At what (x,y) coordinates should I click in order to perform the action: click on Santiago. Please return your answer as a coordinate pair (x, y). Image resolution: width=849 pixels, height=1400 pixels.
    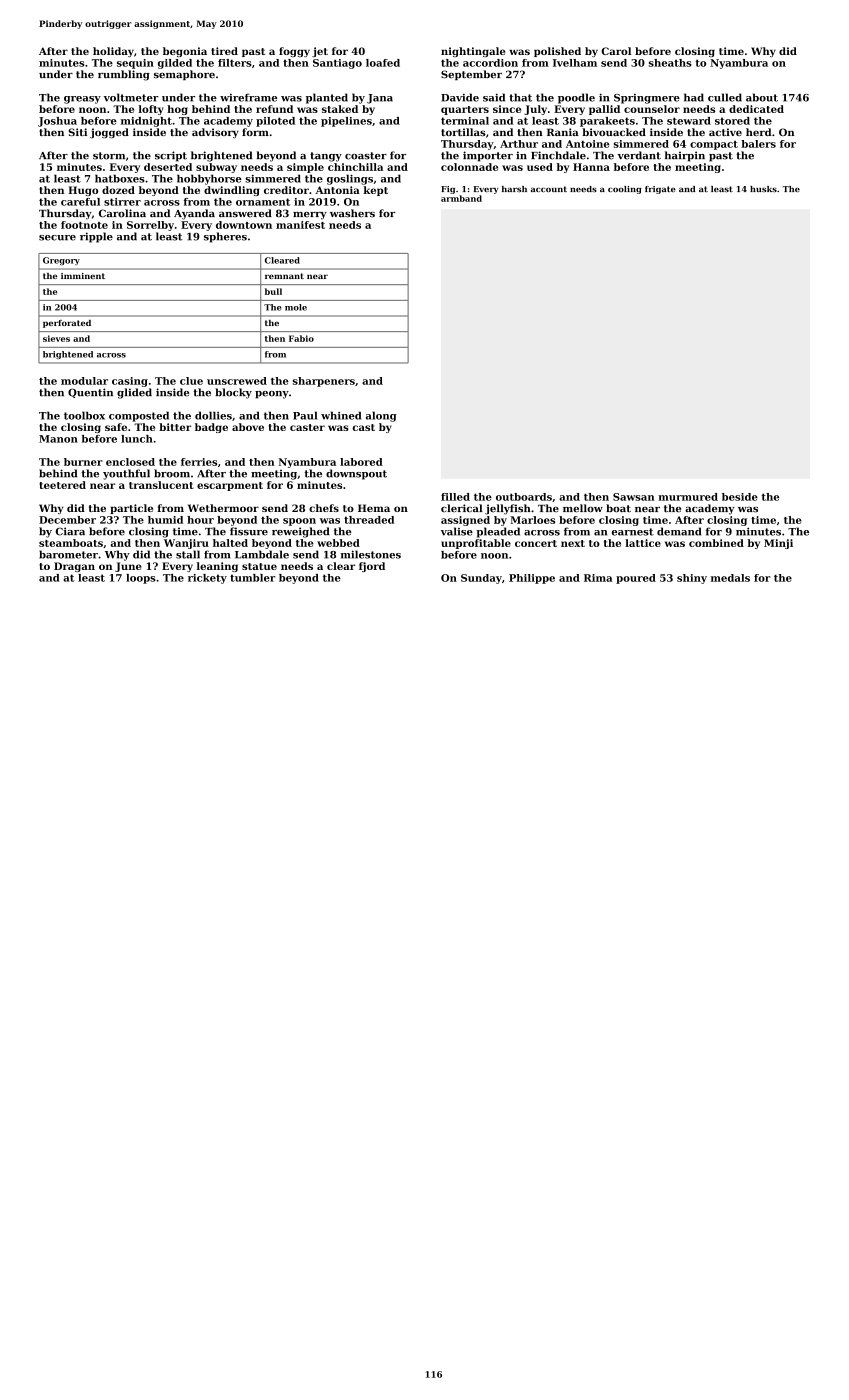
    Looking at the image, I should click on (337, 64).
